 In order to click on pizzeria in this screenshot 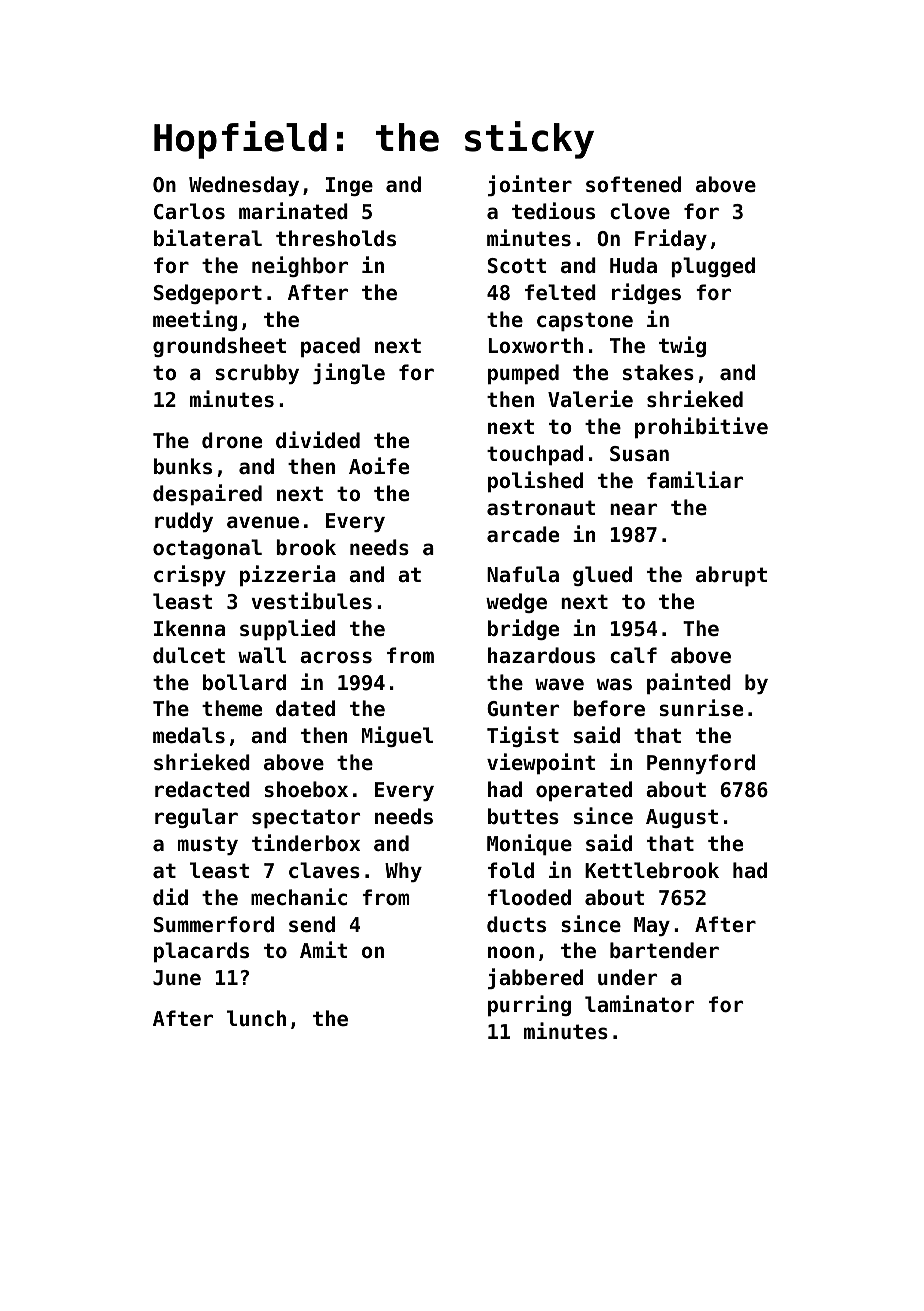, I will do `click(288, 575)`.
